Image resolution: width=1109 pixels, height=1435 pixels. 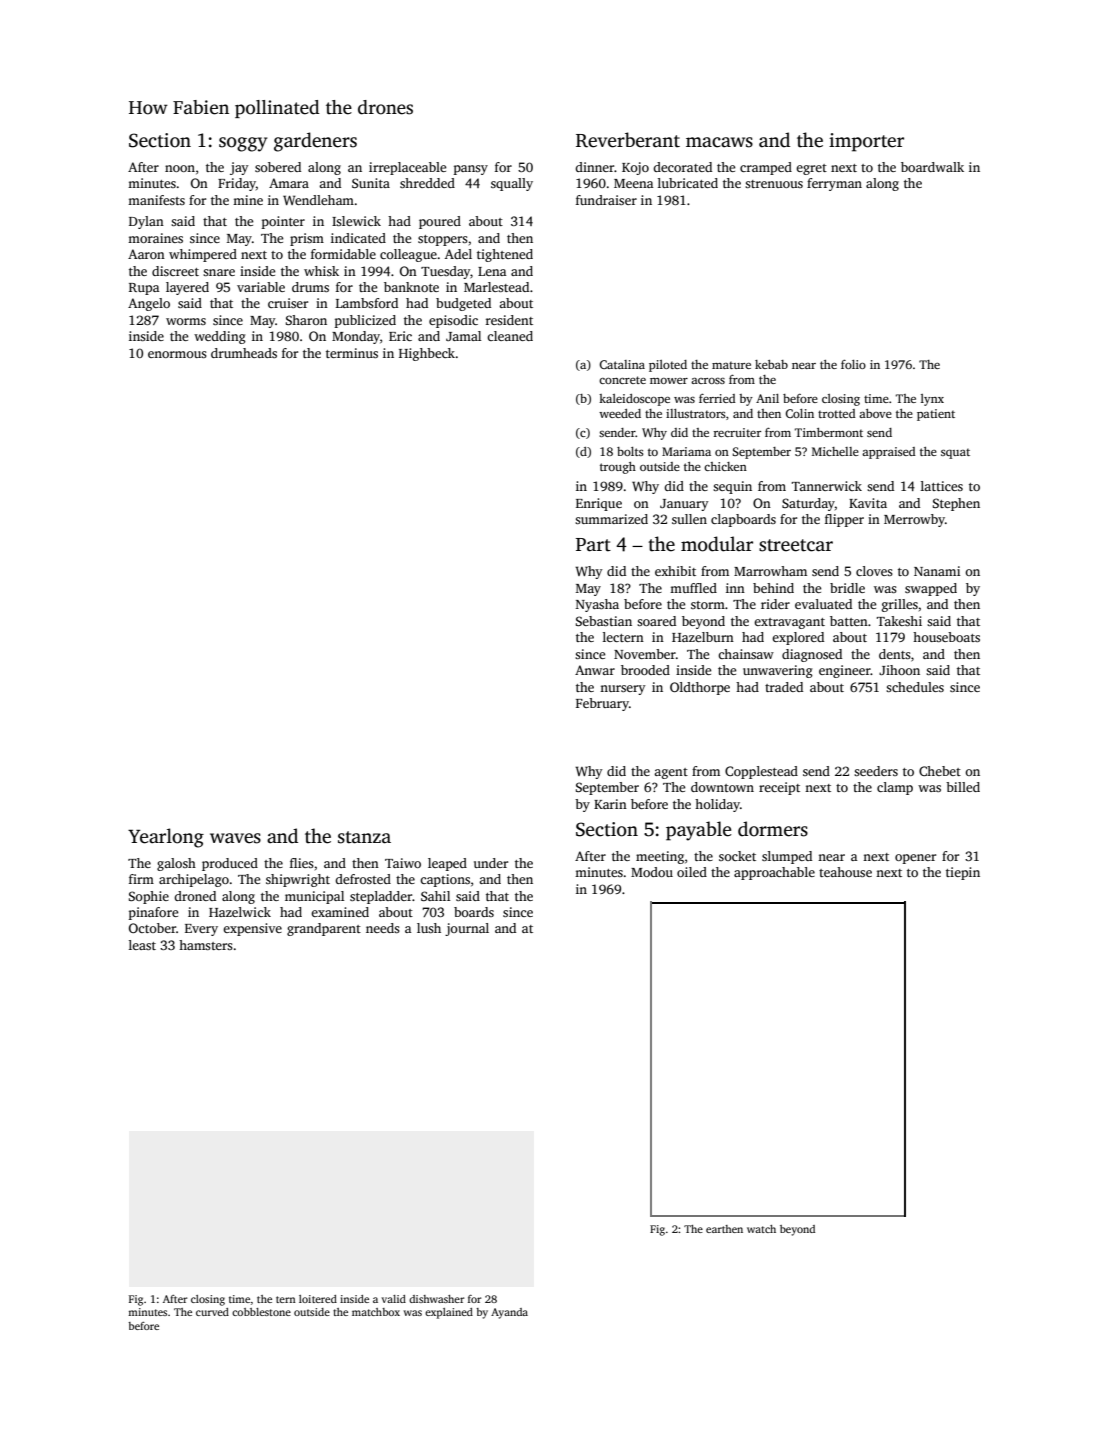 I want to click on receipt, so click(x=779, y=788).
